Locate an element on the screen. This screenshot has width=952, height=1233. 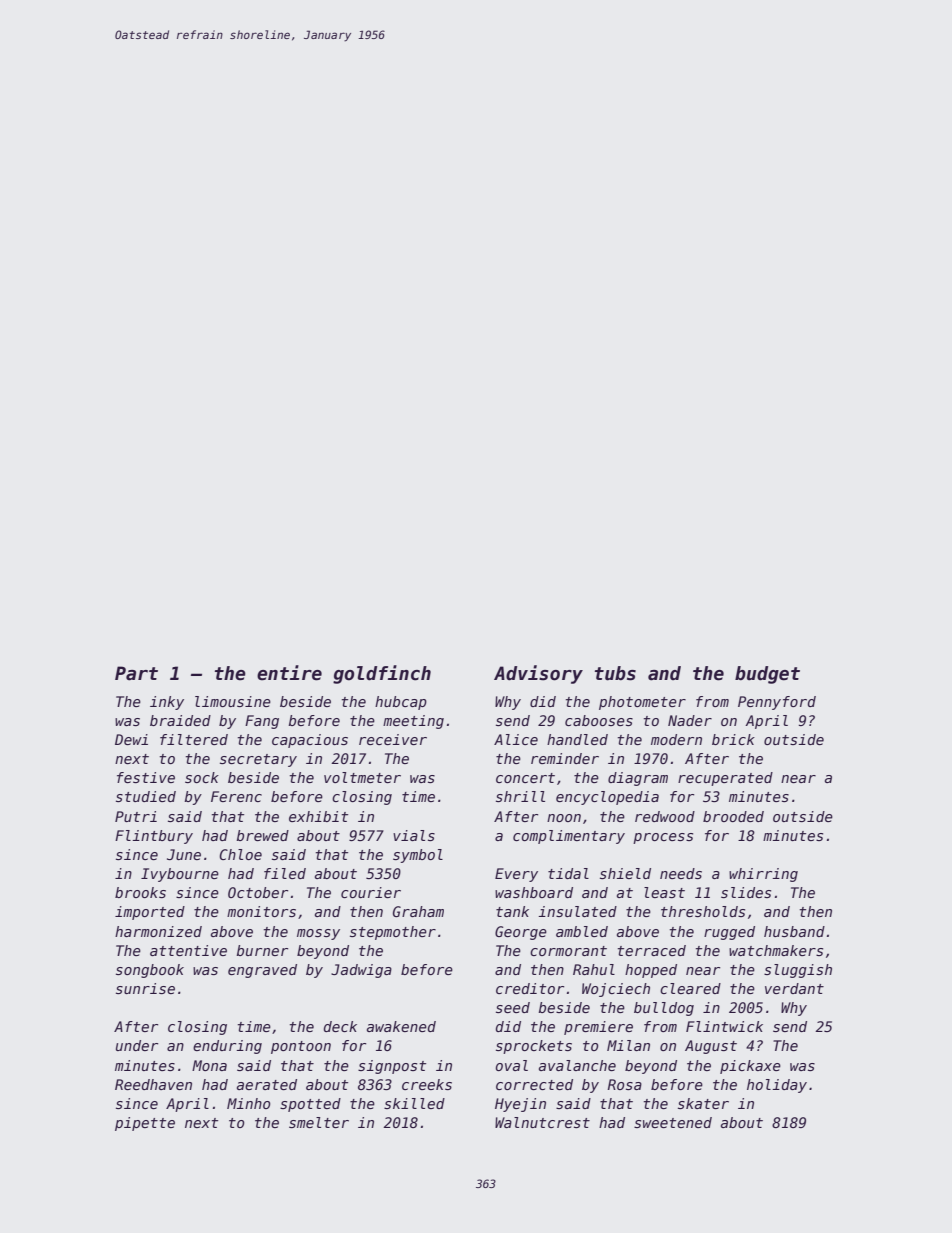
tidal is located at coordinates (568, 873).
